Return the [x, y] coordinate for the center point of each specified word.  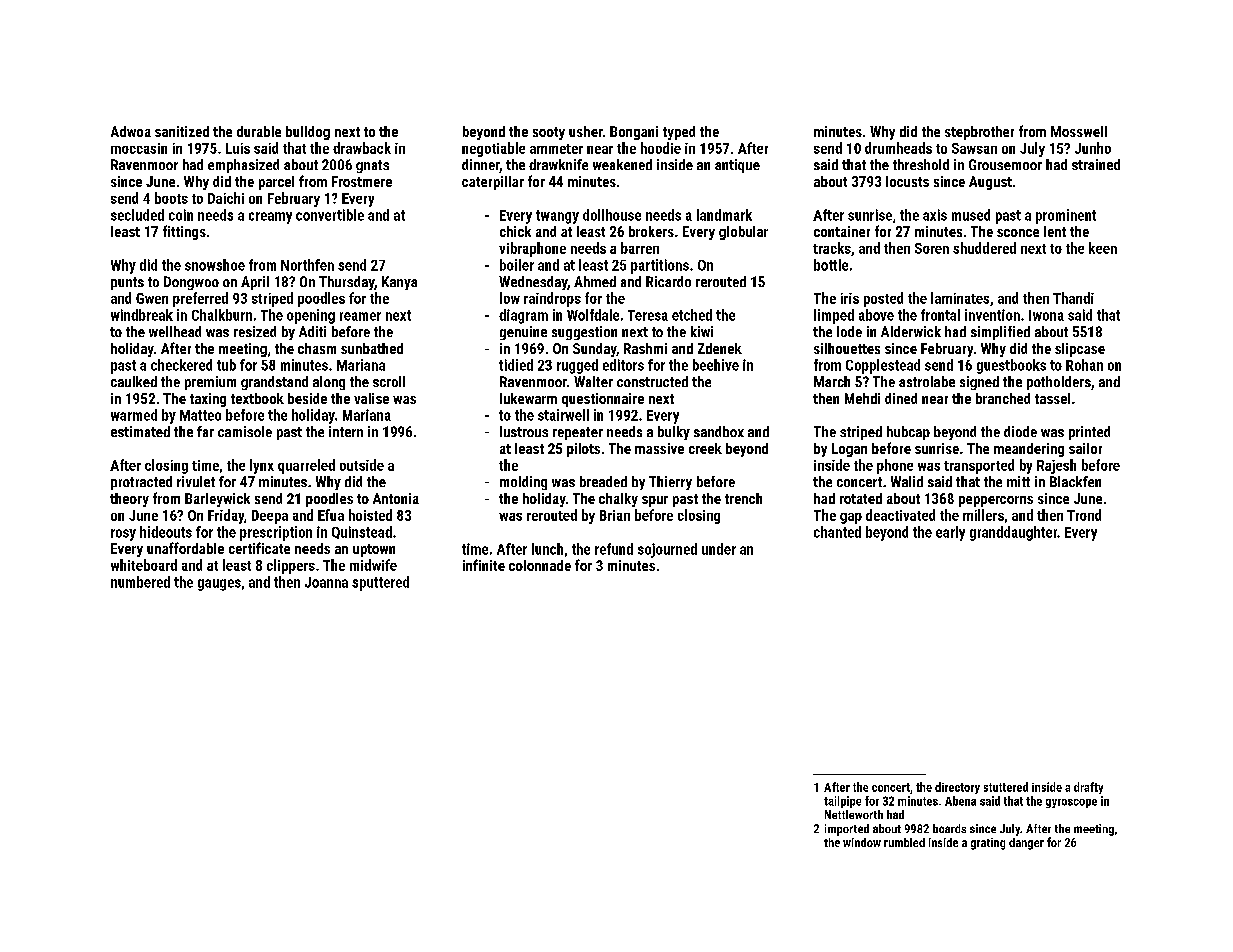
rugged [577, 366]
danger [1026, 844]
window [862, 842]
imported [847, 830]
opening [311, 316]
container [842, 231]
